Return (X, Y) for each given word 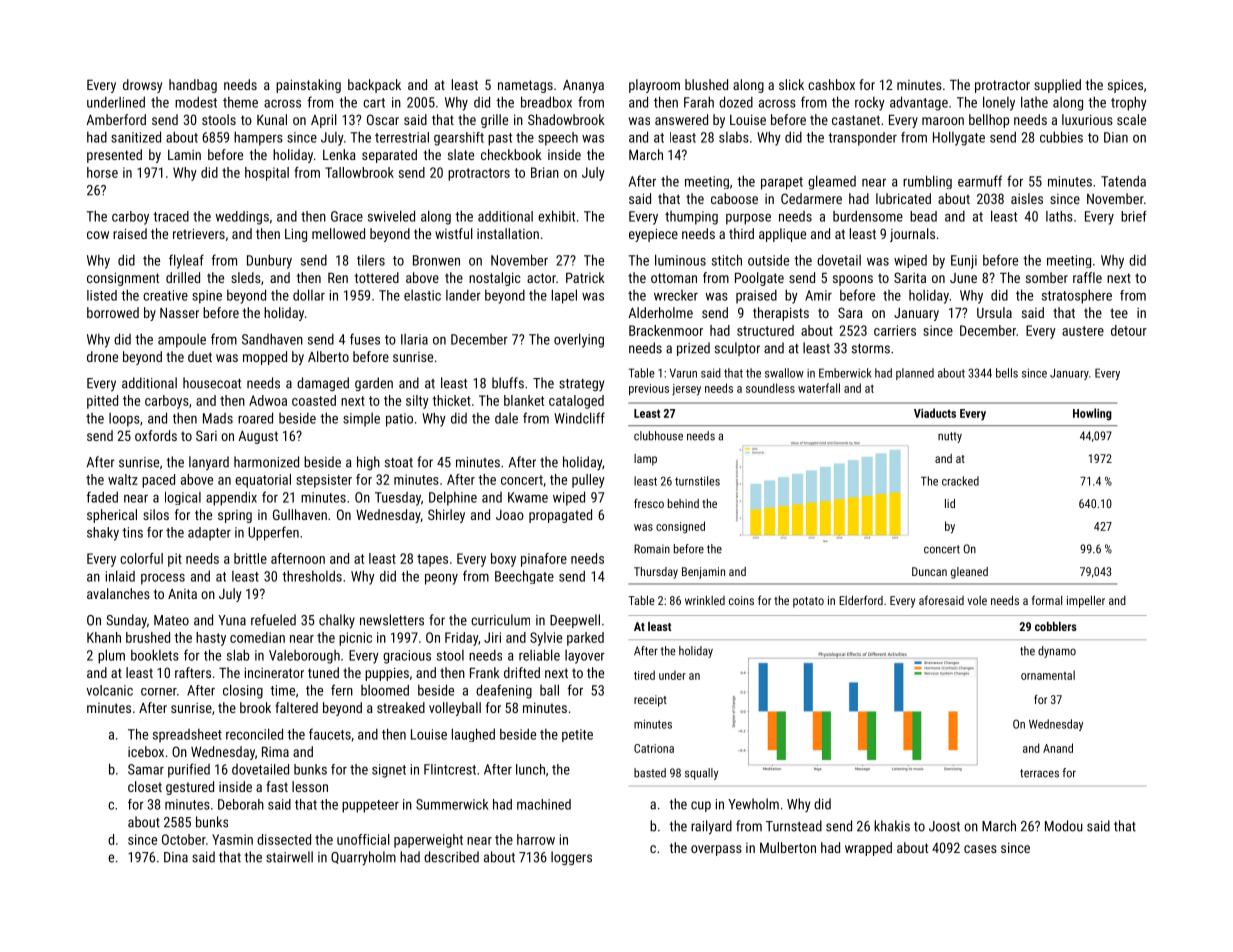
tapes (432, 560)
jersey (686, 390)
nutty (950, 437)
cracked (960, 481)
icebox (146, 751)
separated (389, 156)
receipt (650, 701)
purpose (748, 219)
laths (1059, 216)
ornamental (1048, 675)
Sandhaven (272, 339)
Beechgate (524, 577)
